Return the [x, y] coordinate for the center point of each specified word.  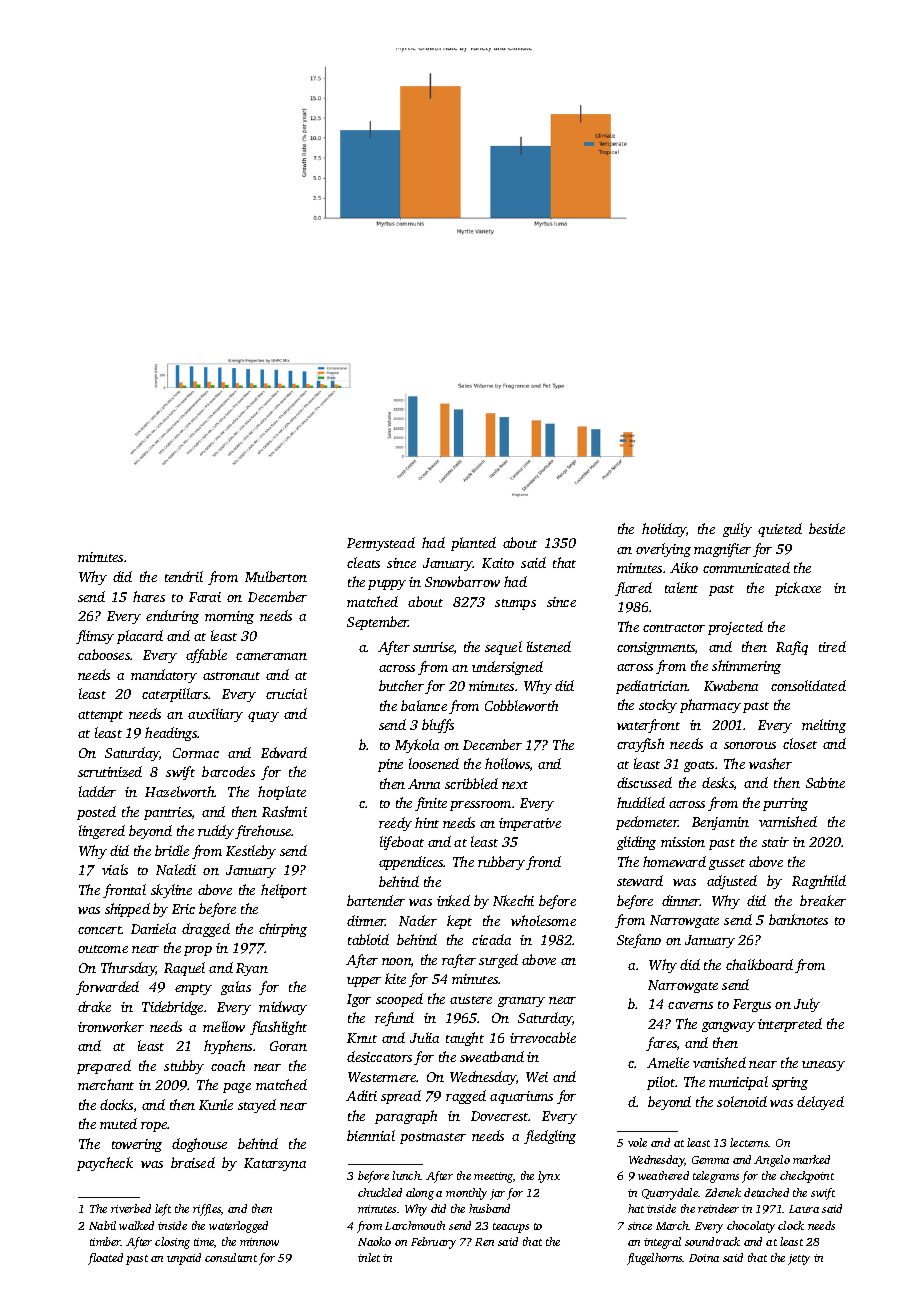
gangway [728, 1027]
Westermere [382, 1077]
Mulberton [276, 576]
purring [785, 804]
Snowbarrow [462, 581]
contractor [674, 628]
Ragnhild [819, 882]
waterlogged [238, 1227]
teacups [511, 1228]
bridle [172, 850]
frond [543, 863]
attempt [100, 716]
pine [390, 765]
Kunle [216, 1104]
